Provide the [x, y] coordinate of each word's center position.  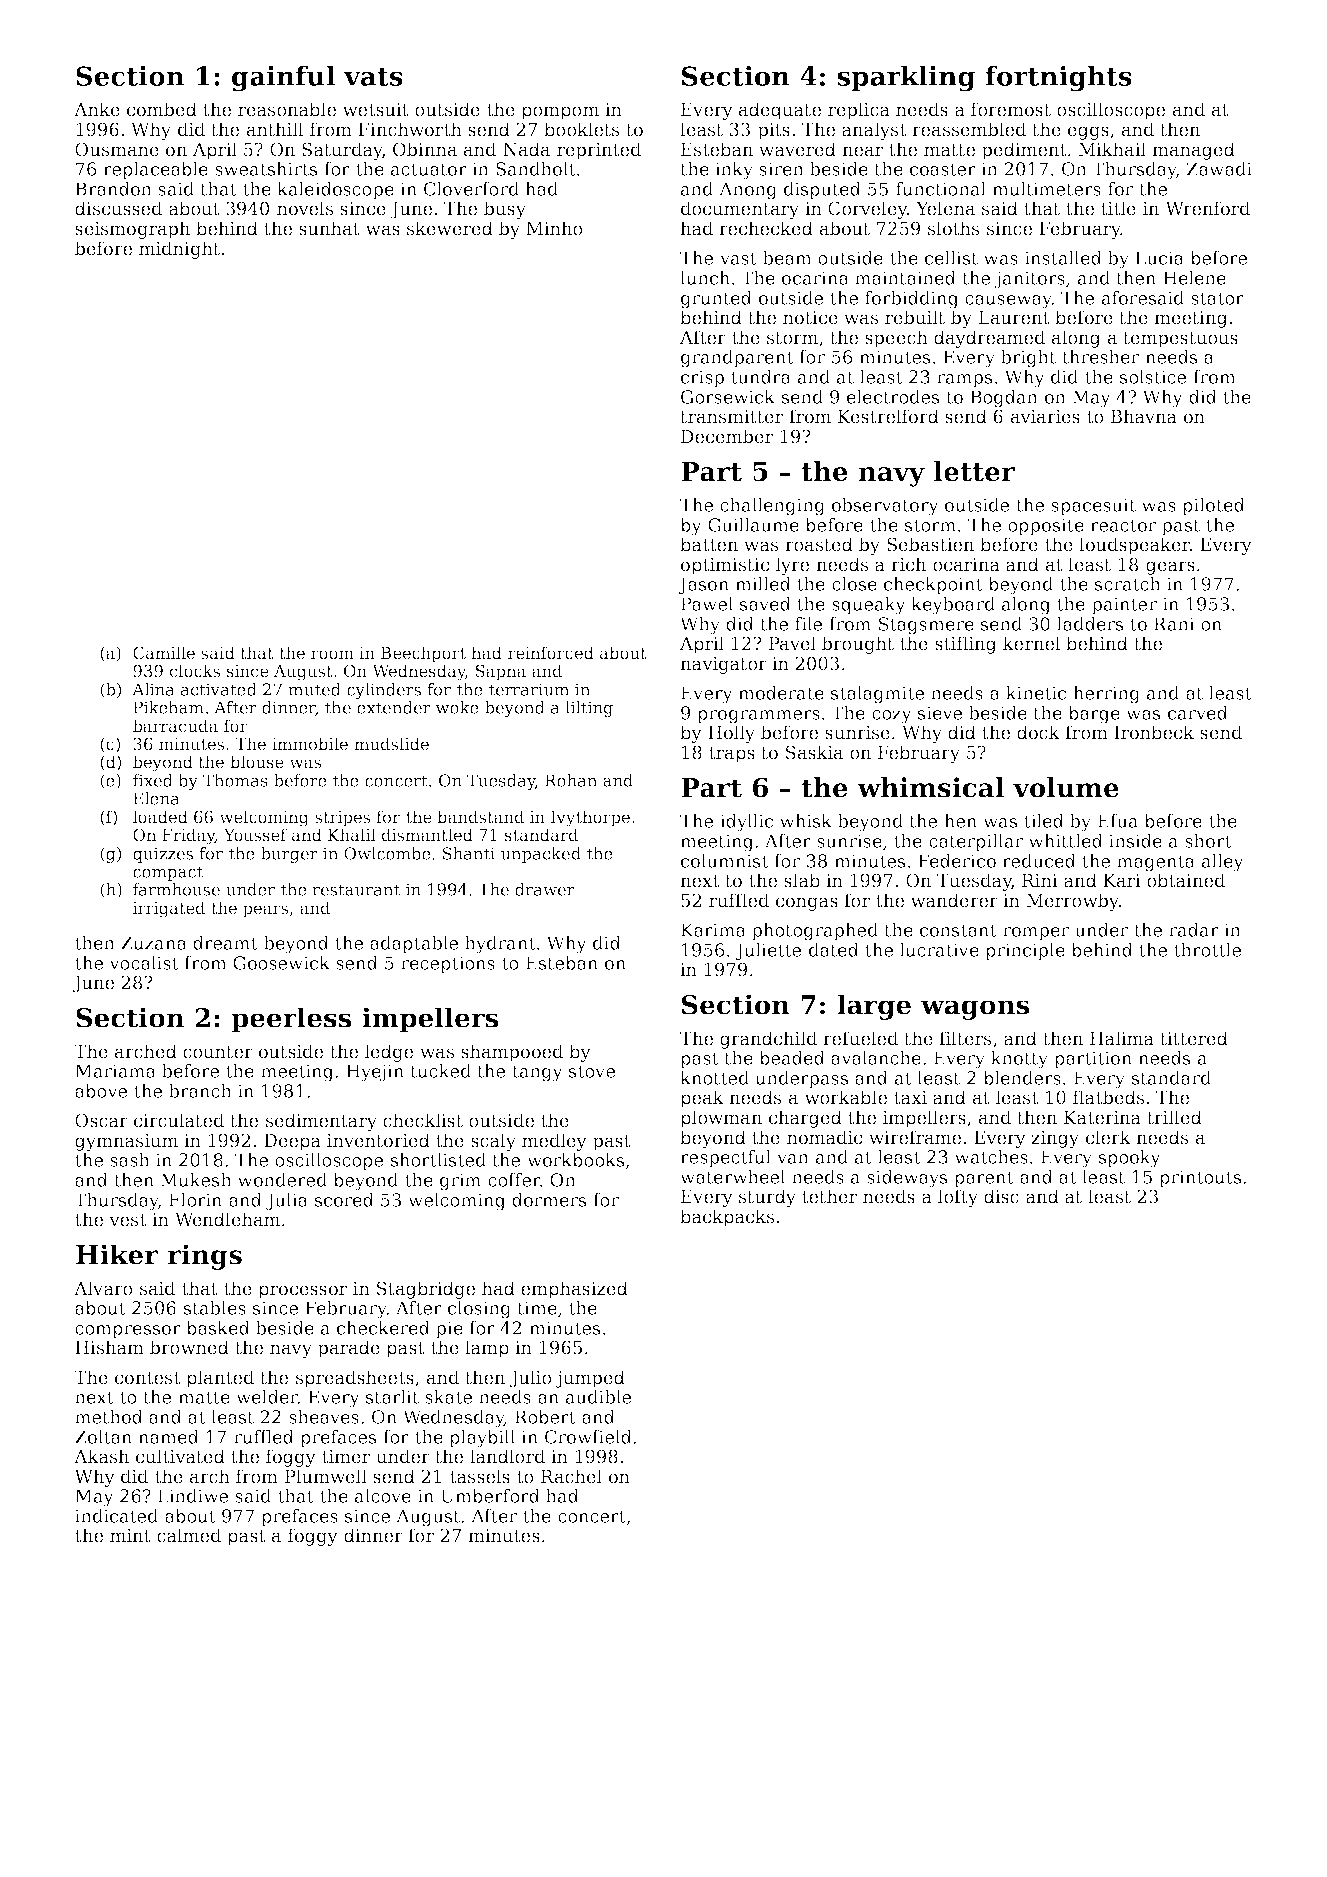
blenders [1022, 1078]
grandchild [768, 1040]
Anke [97, 109]
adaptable [414, 944]
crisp [702, 378]
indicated [116, 1516]
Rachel [571, 1476]
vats [373, 77]
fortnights [1058, 79]
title [1118, 208]
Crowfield [588, 1437]
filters [965, 1038]
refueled [860, 1038]
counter [218, 1052]
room [332, 655]
